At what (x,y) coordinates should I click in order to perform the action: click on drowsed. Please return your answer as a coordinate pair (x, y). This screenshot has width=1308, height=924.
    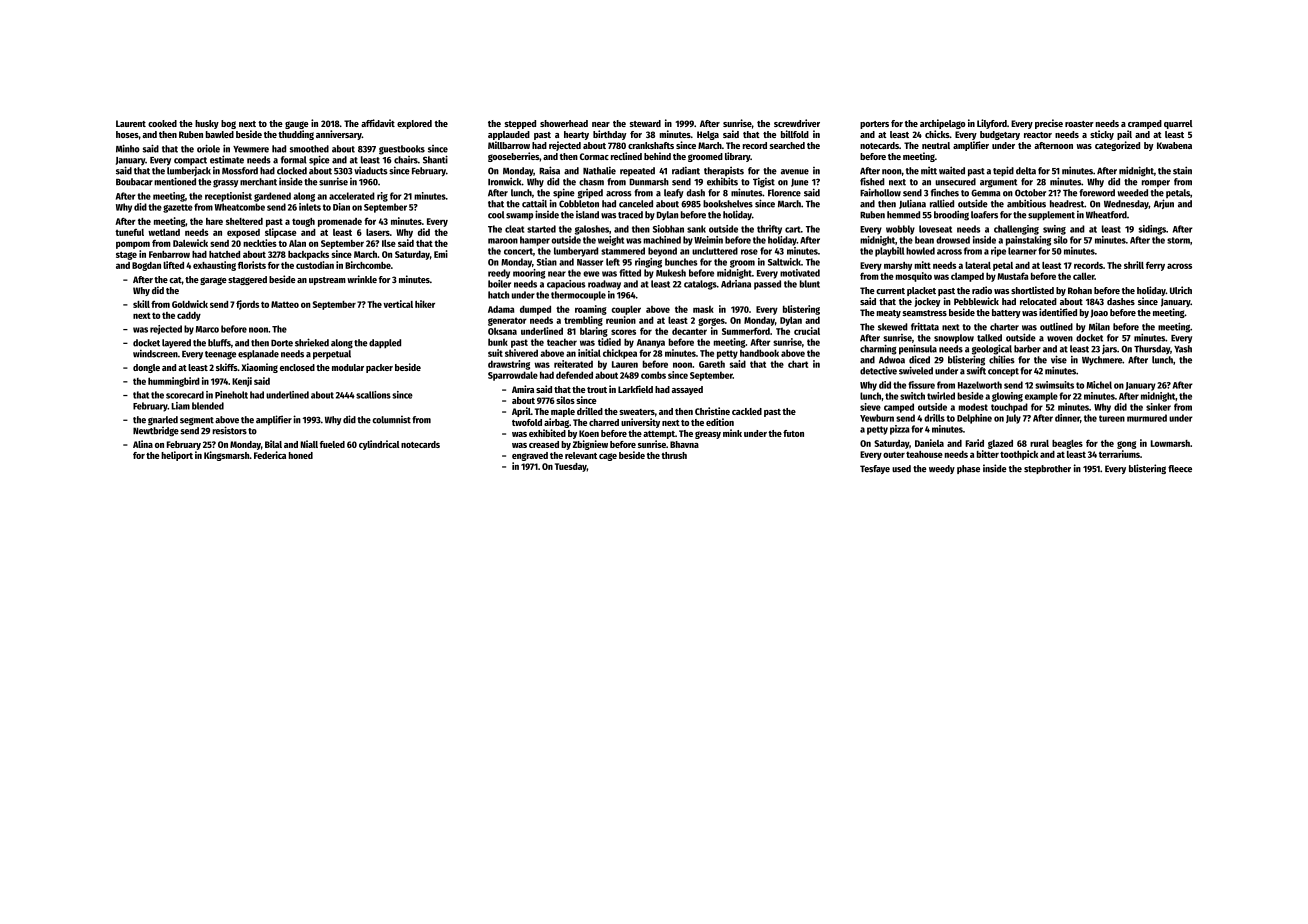
    Looking at the image, I should click on (953, 240).
